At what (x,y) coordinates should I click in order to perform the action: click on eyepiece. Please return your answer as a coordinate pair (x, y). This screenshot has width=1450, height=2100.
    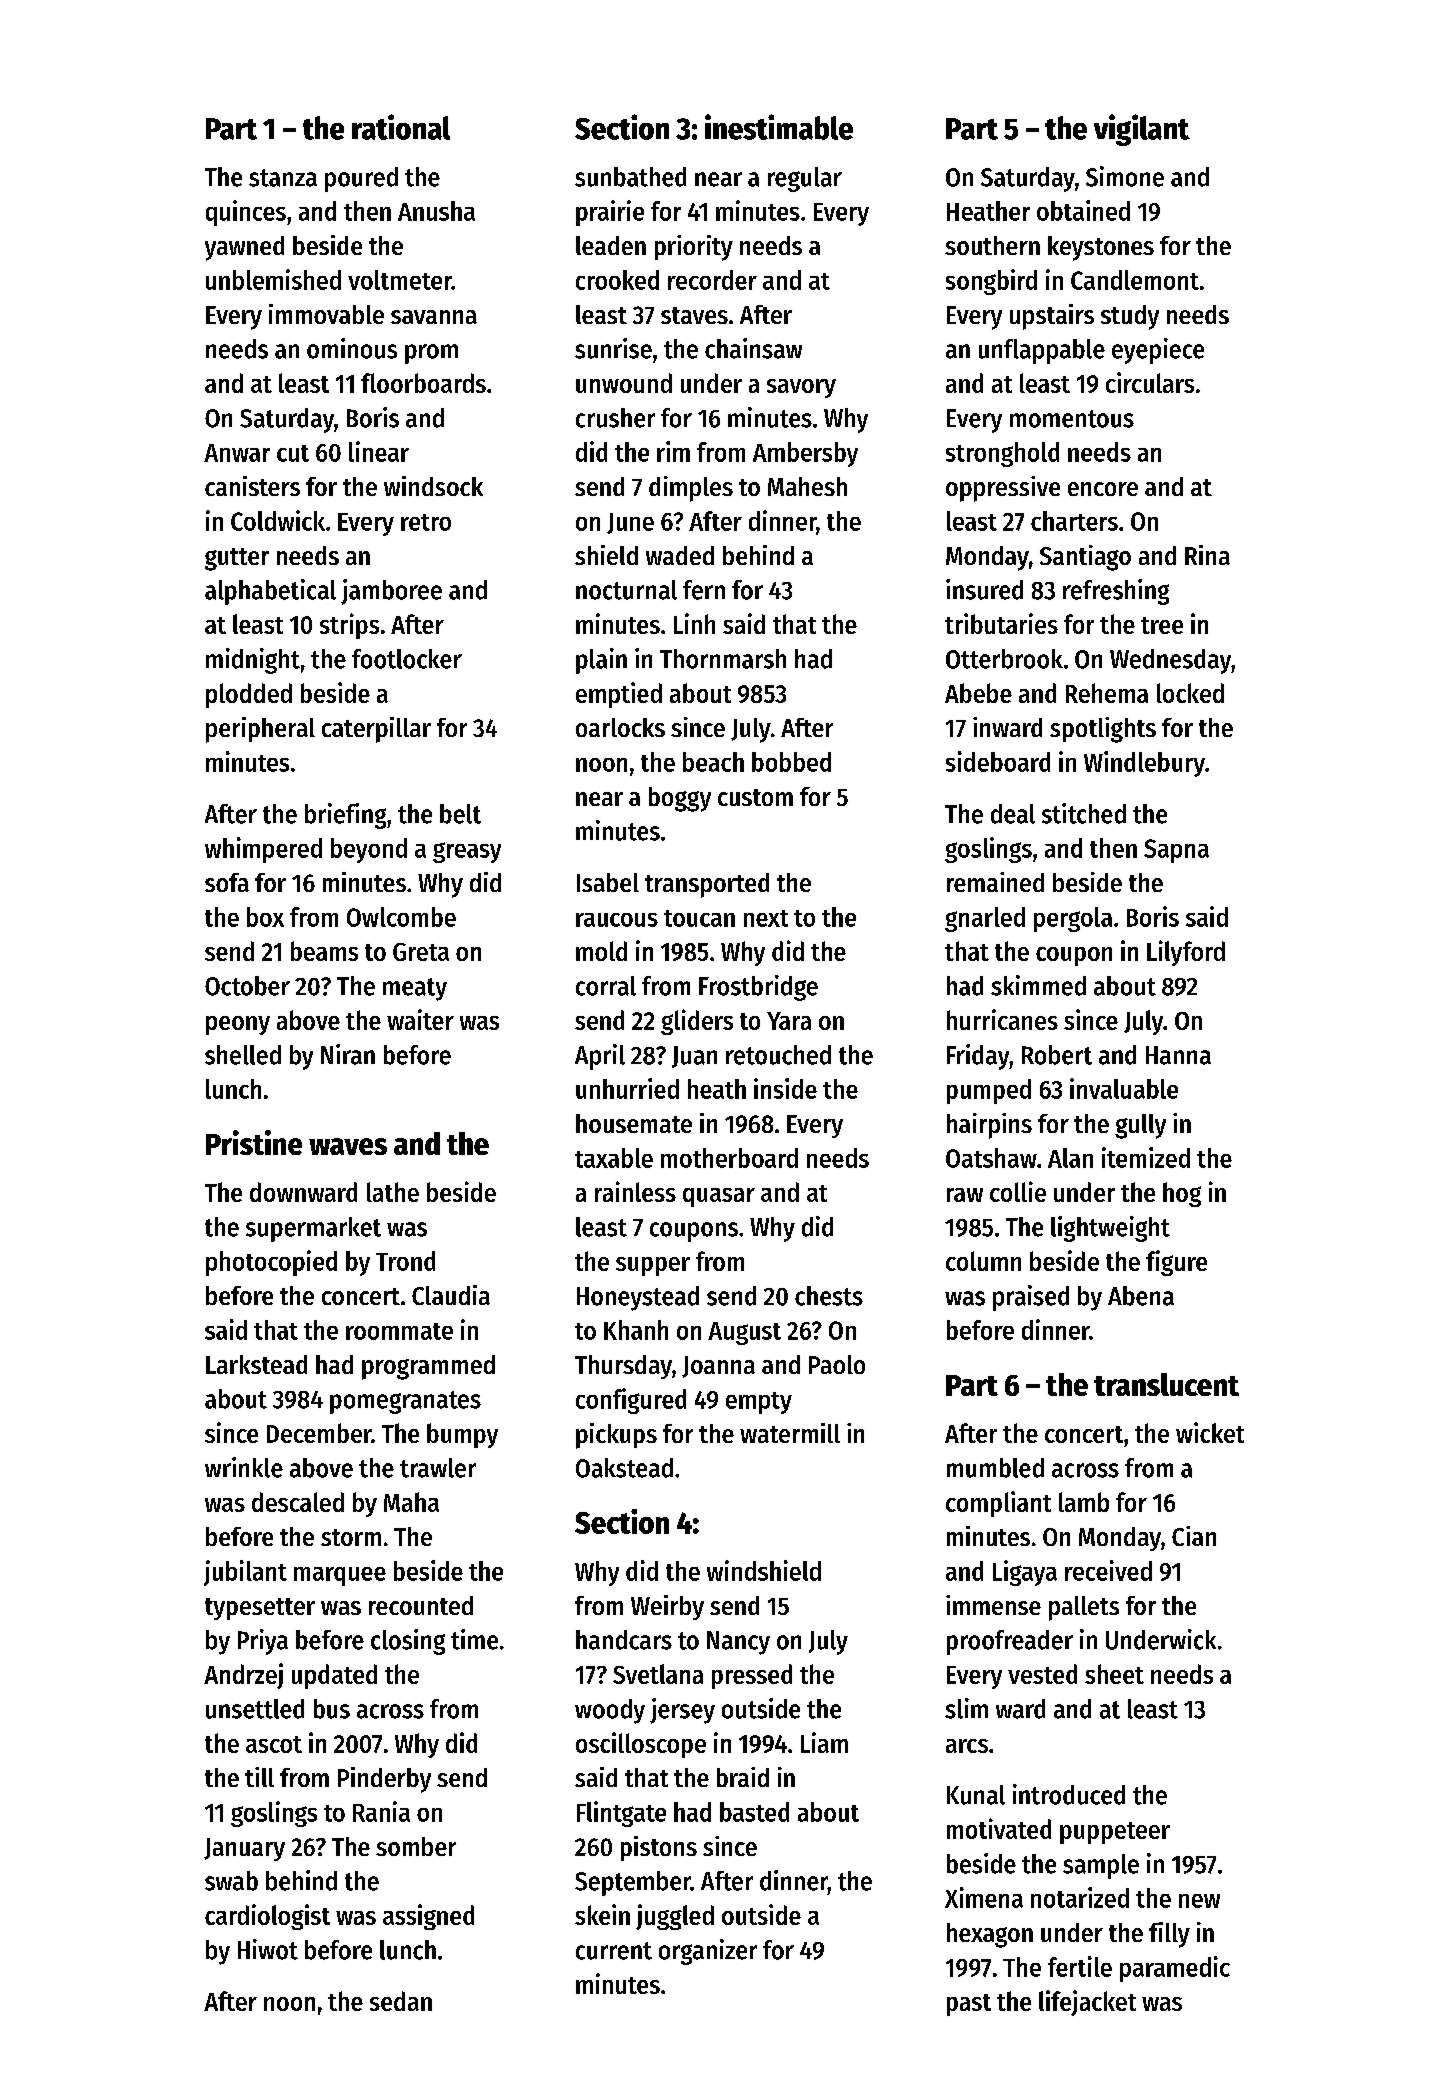
    Looking at the image, I should click on (1158, 351).
